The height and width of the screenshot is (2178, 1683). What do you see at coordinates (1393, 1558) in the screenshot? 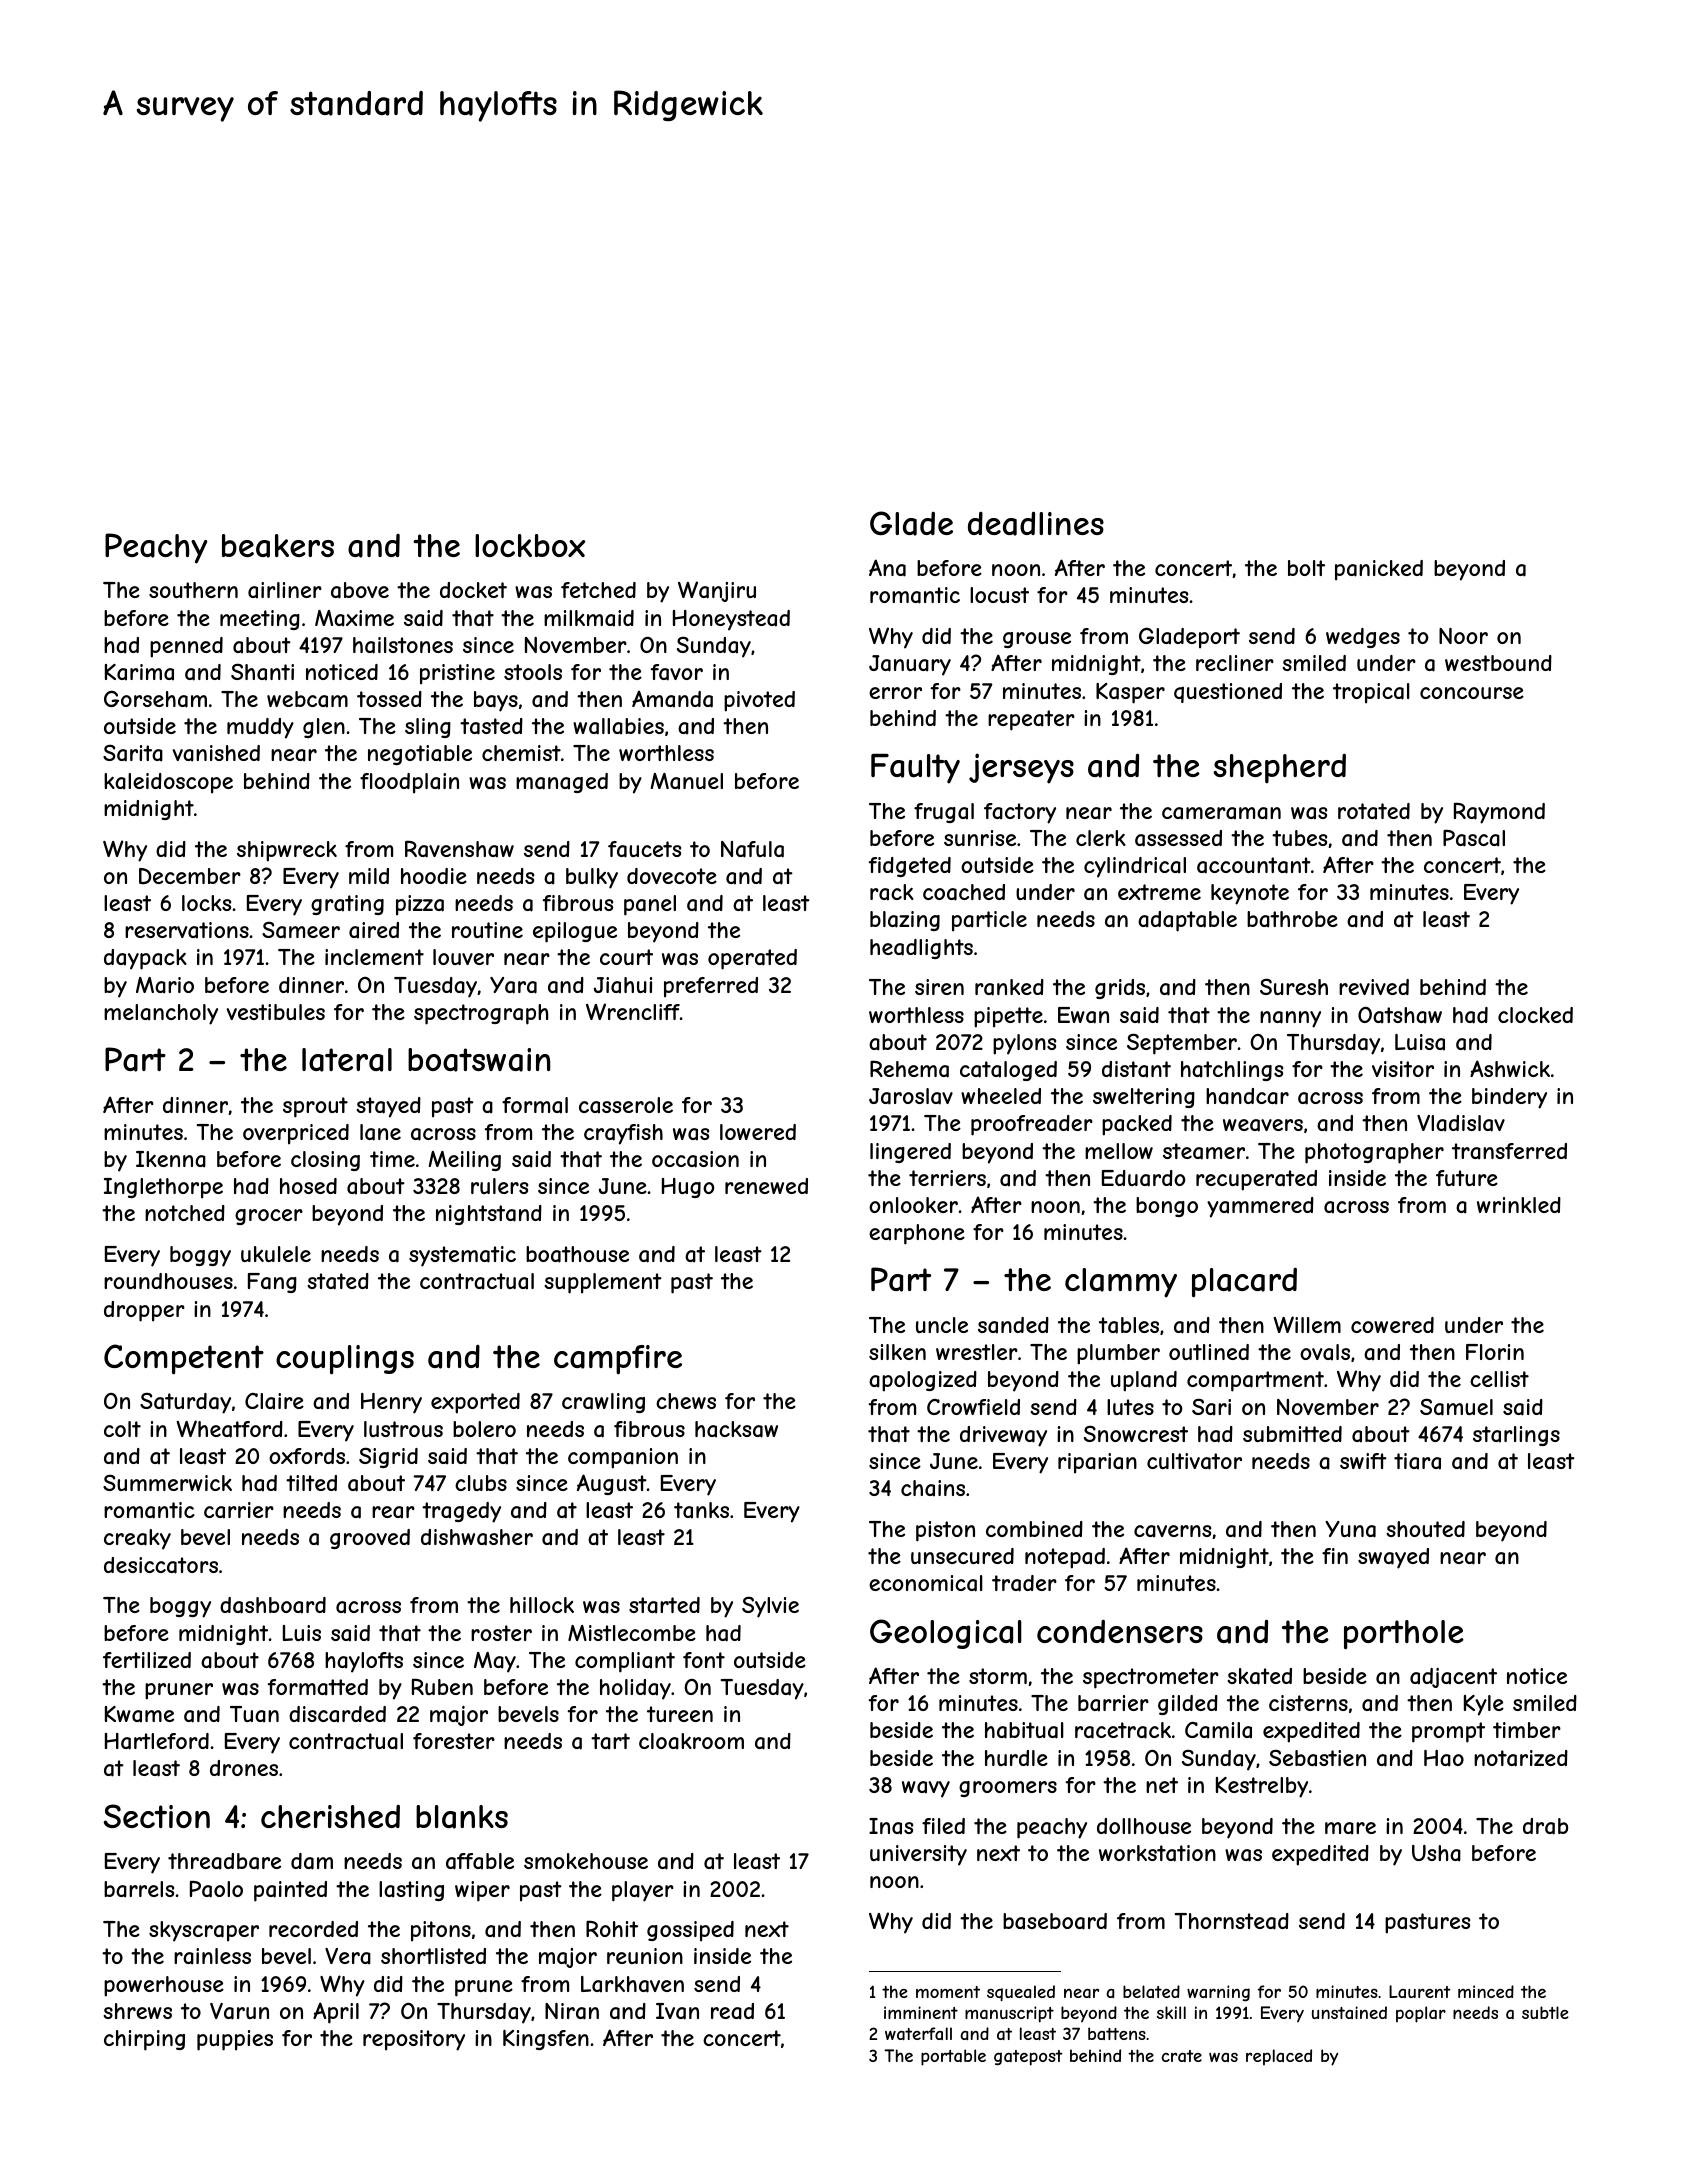
I see `swayed` at bounding box center [1393, 1558].
